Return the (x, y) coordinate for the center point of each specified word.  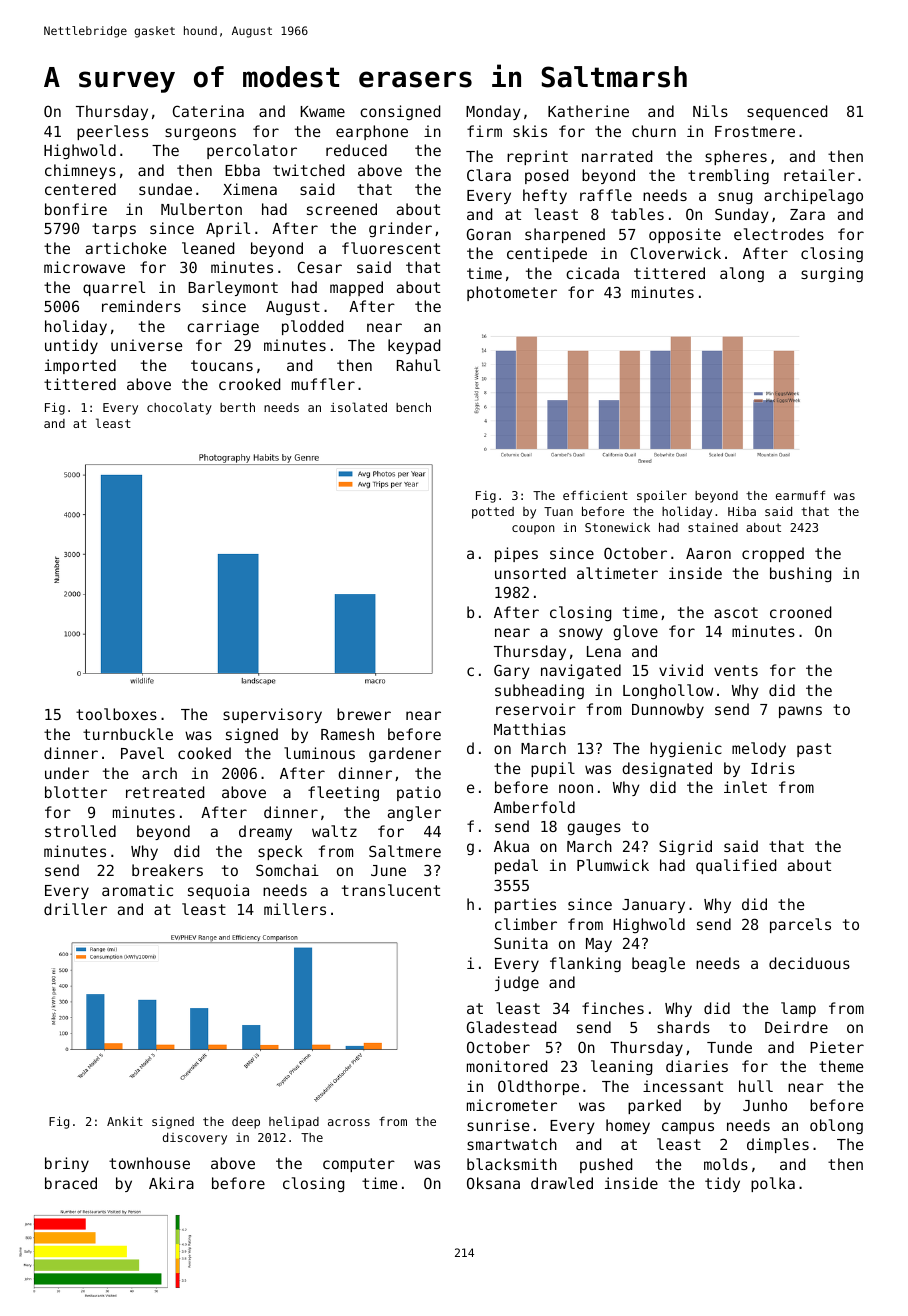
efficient (595, 495)
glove (635, 632)
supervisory (272, 715)
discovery (195, 1139)
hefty (545, 196)
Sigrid (685, 847)
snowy (581, 634)
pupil (553, 769)
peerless (112, 132)
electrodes (779, 234)
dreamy (265, 832)
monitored (507, 1066)
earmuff (800, 495)
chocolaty (179, 408)
